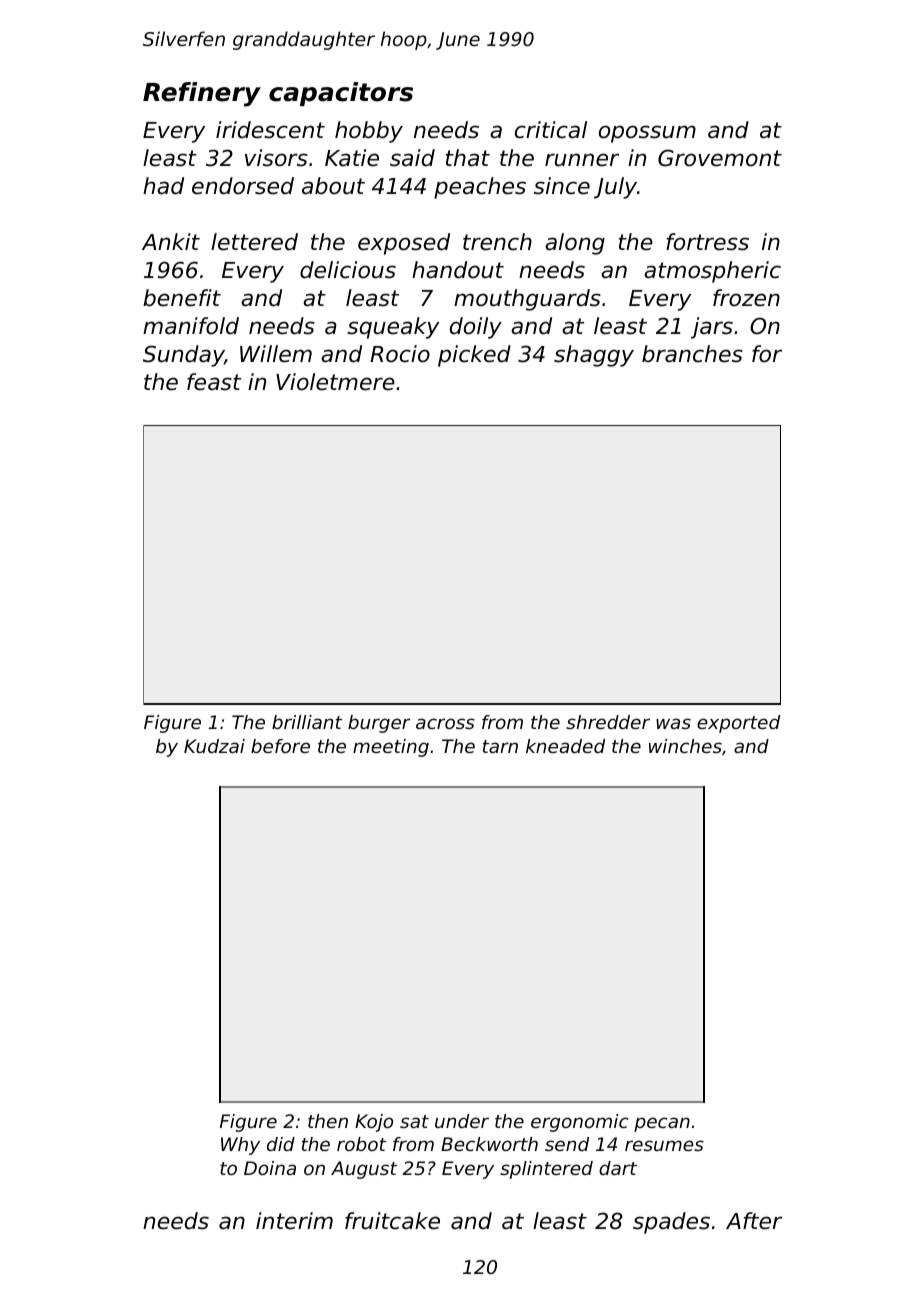 This screenshot has width=924, height=1311. Describe the element at coordinates (240, 1146) in the screenshot. I see `Why` at that location.
